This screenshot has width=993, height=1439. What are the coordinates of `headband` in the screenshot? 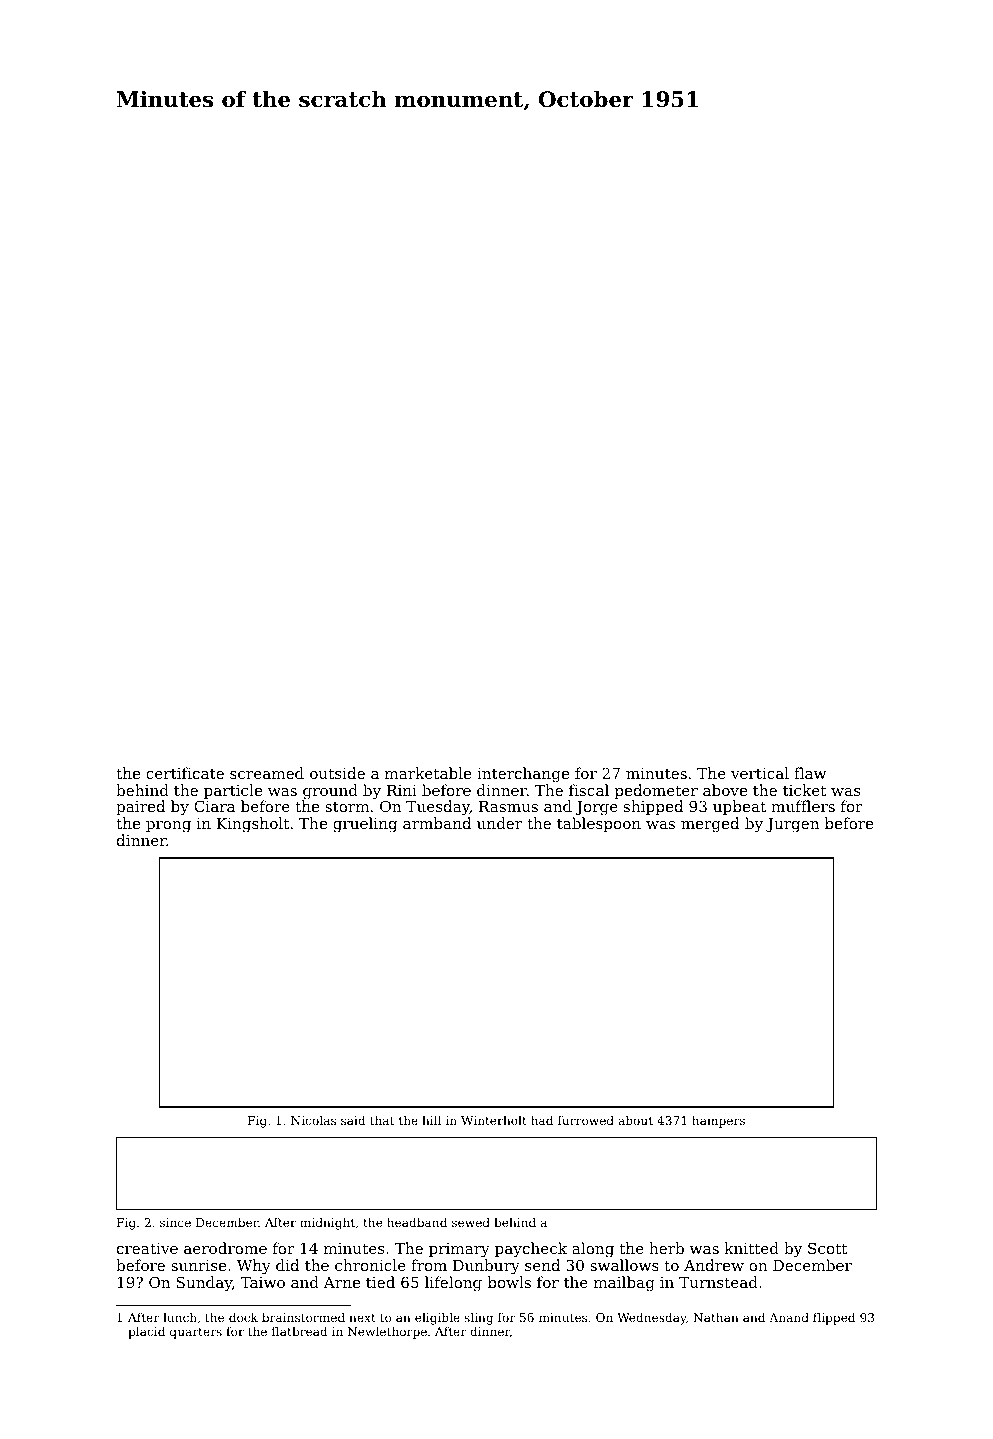 It's located at (417, 1222).
